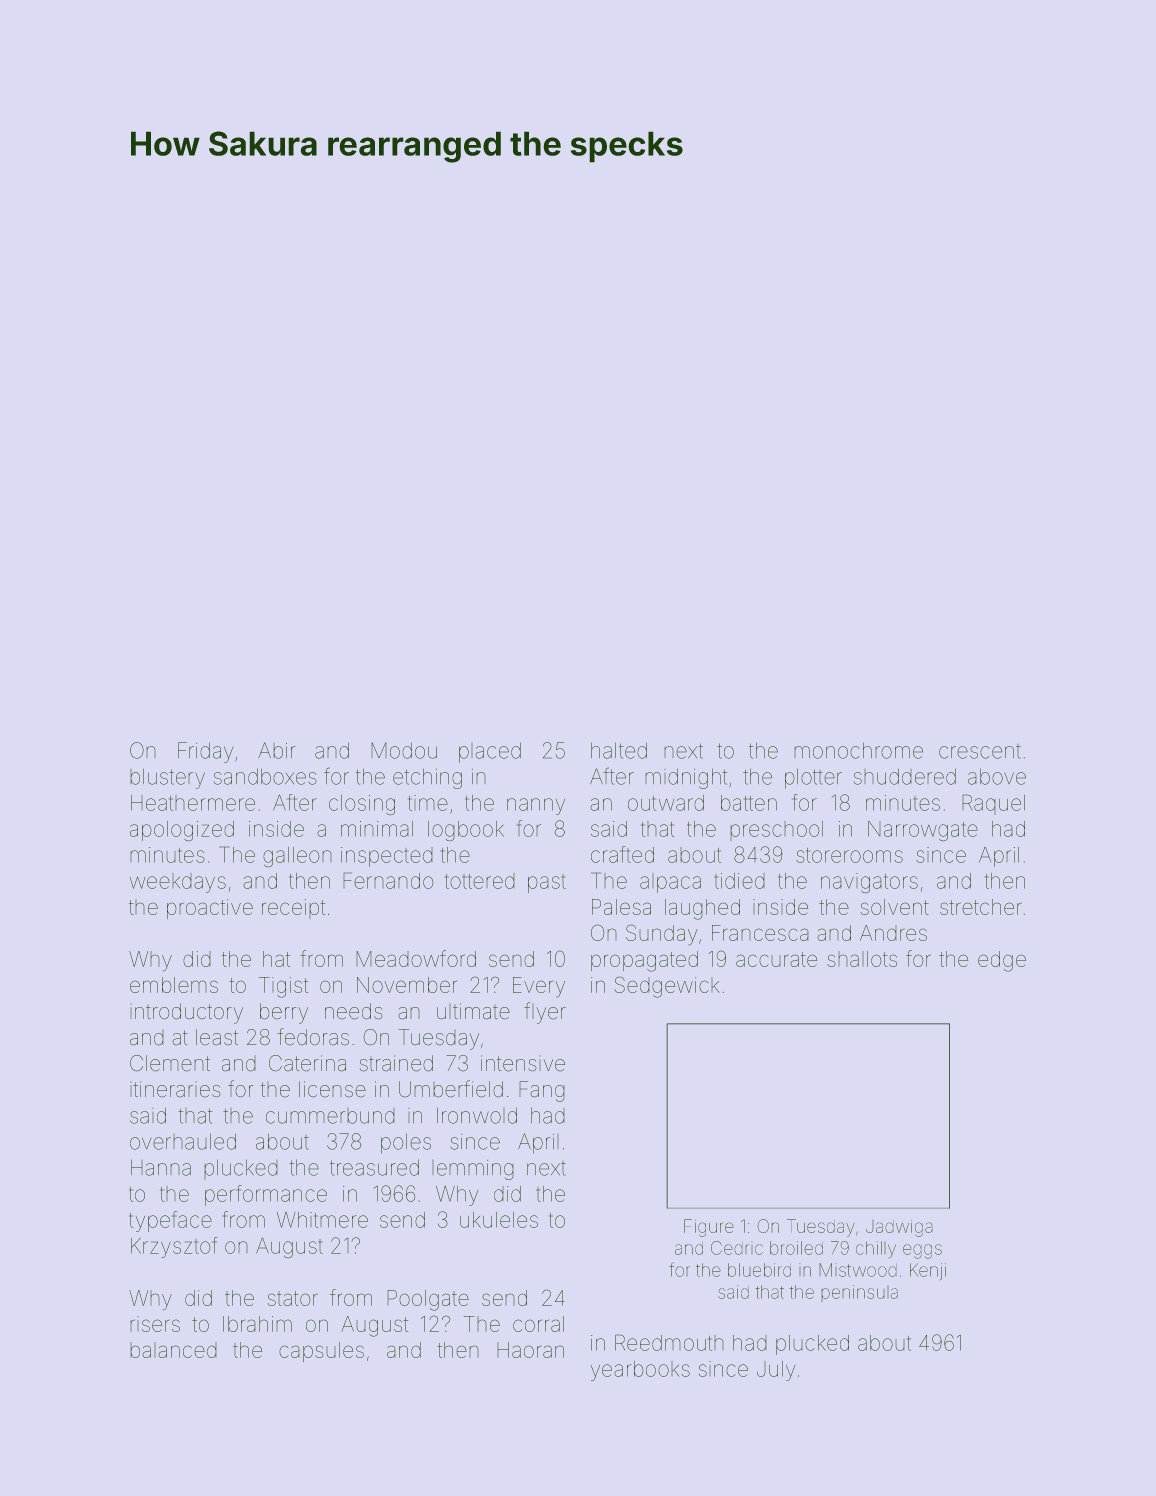  I want to click on stretcher, so click(981, 907).
